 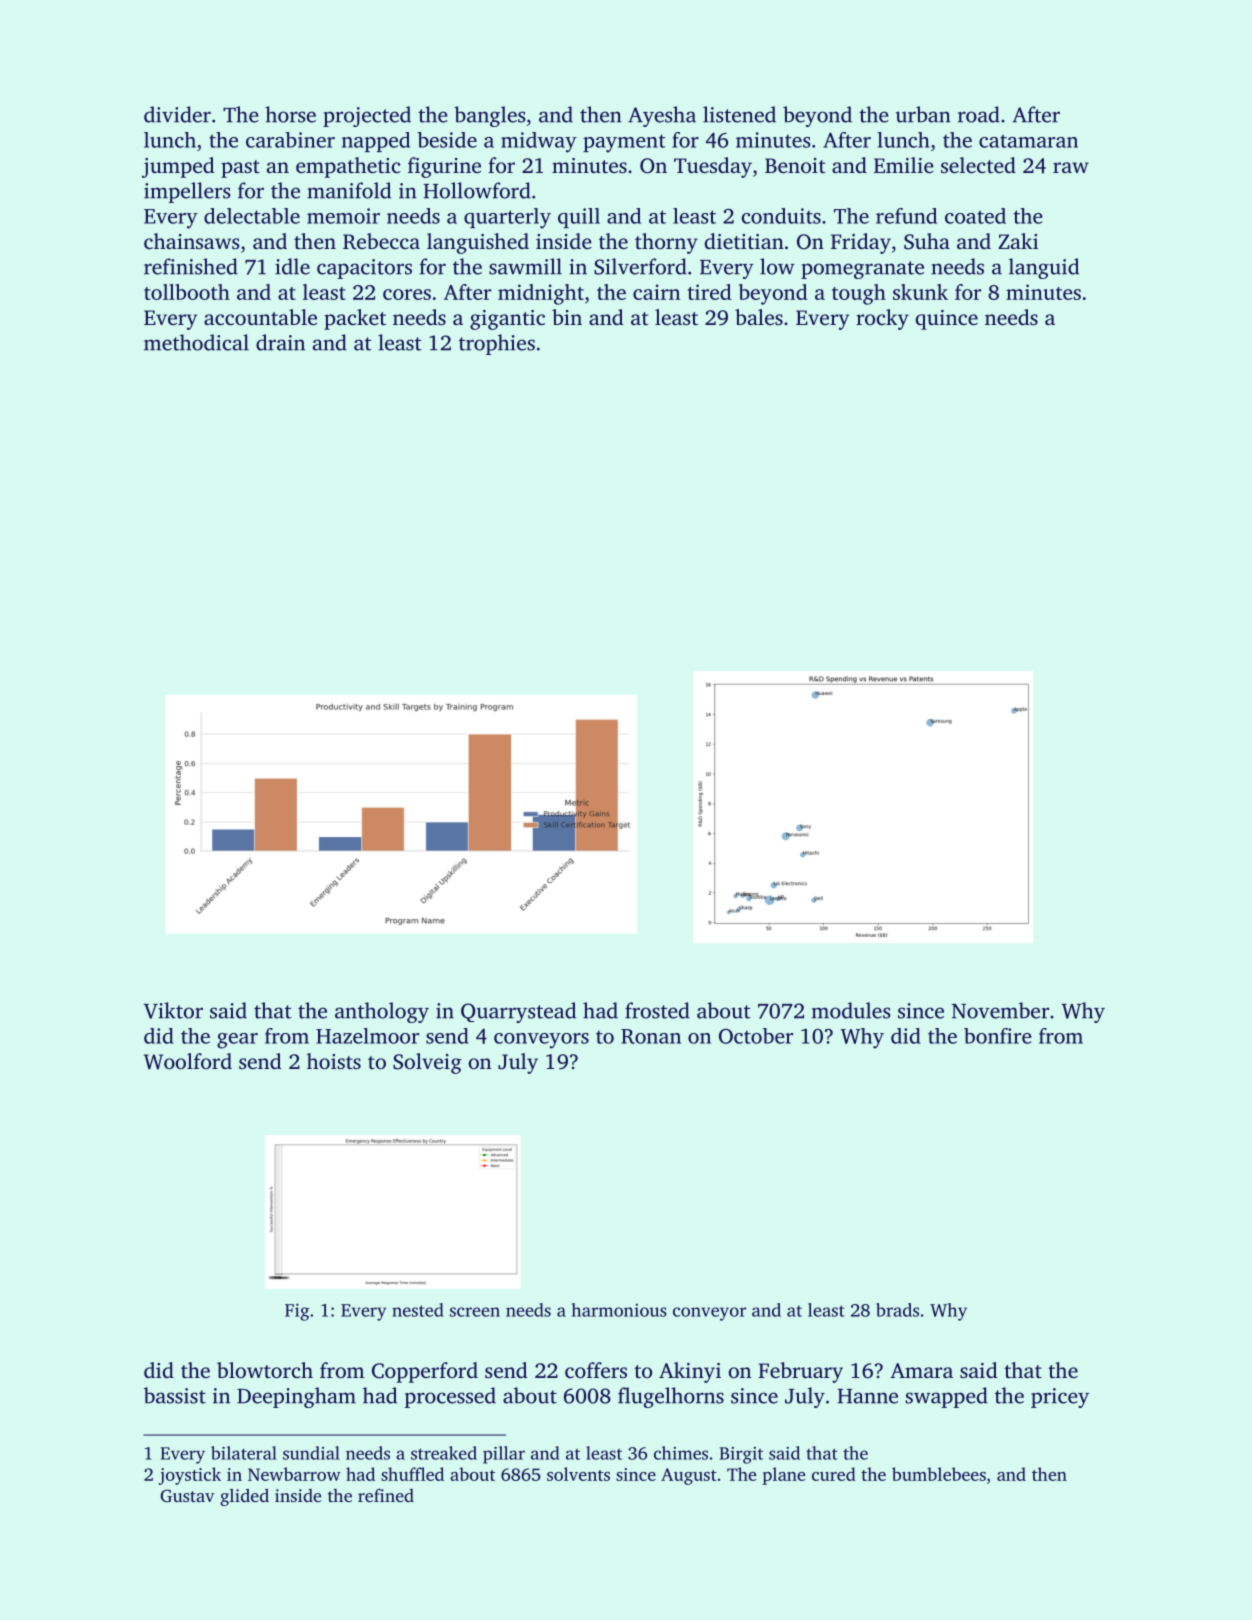 What do you see at coordinates (998, 1036) in the image?
I see `bonfire` at bounding box center [998, 1036].
